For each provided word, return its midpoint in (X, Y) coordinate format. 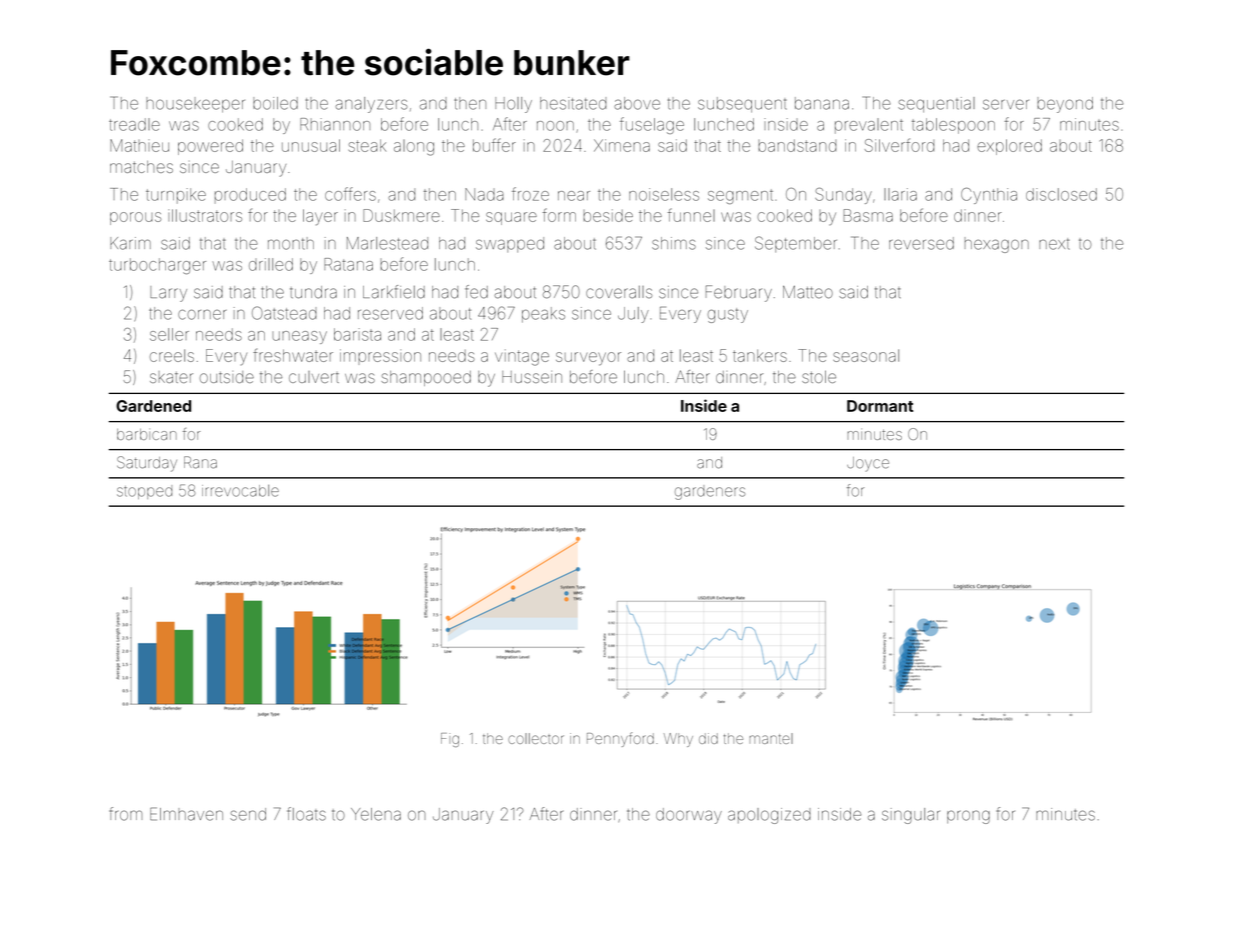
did (708, 738)
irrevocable (240, 491)
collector (536, 738)
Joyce (868, 464)
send (248, 814)
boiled (275, 103)
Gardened (153, 406)
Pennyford (620, 739)
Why (678, 740)
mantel (771, 738)
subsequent (742, 105)
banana (822, 103)
